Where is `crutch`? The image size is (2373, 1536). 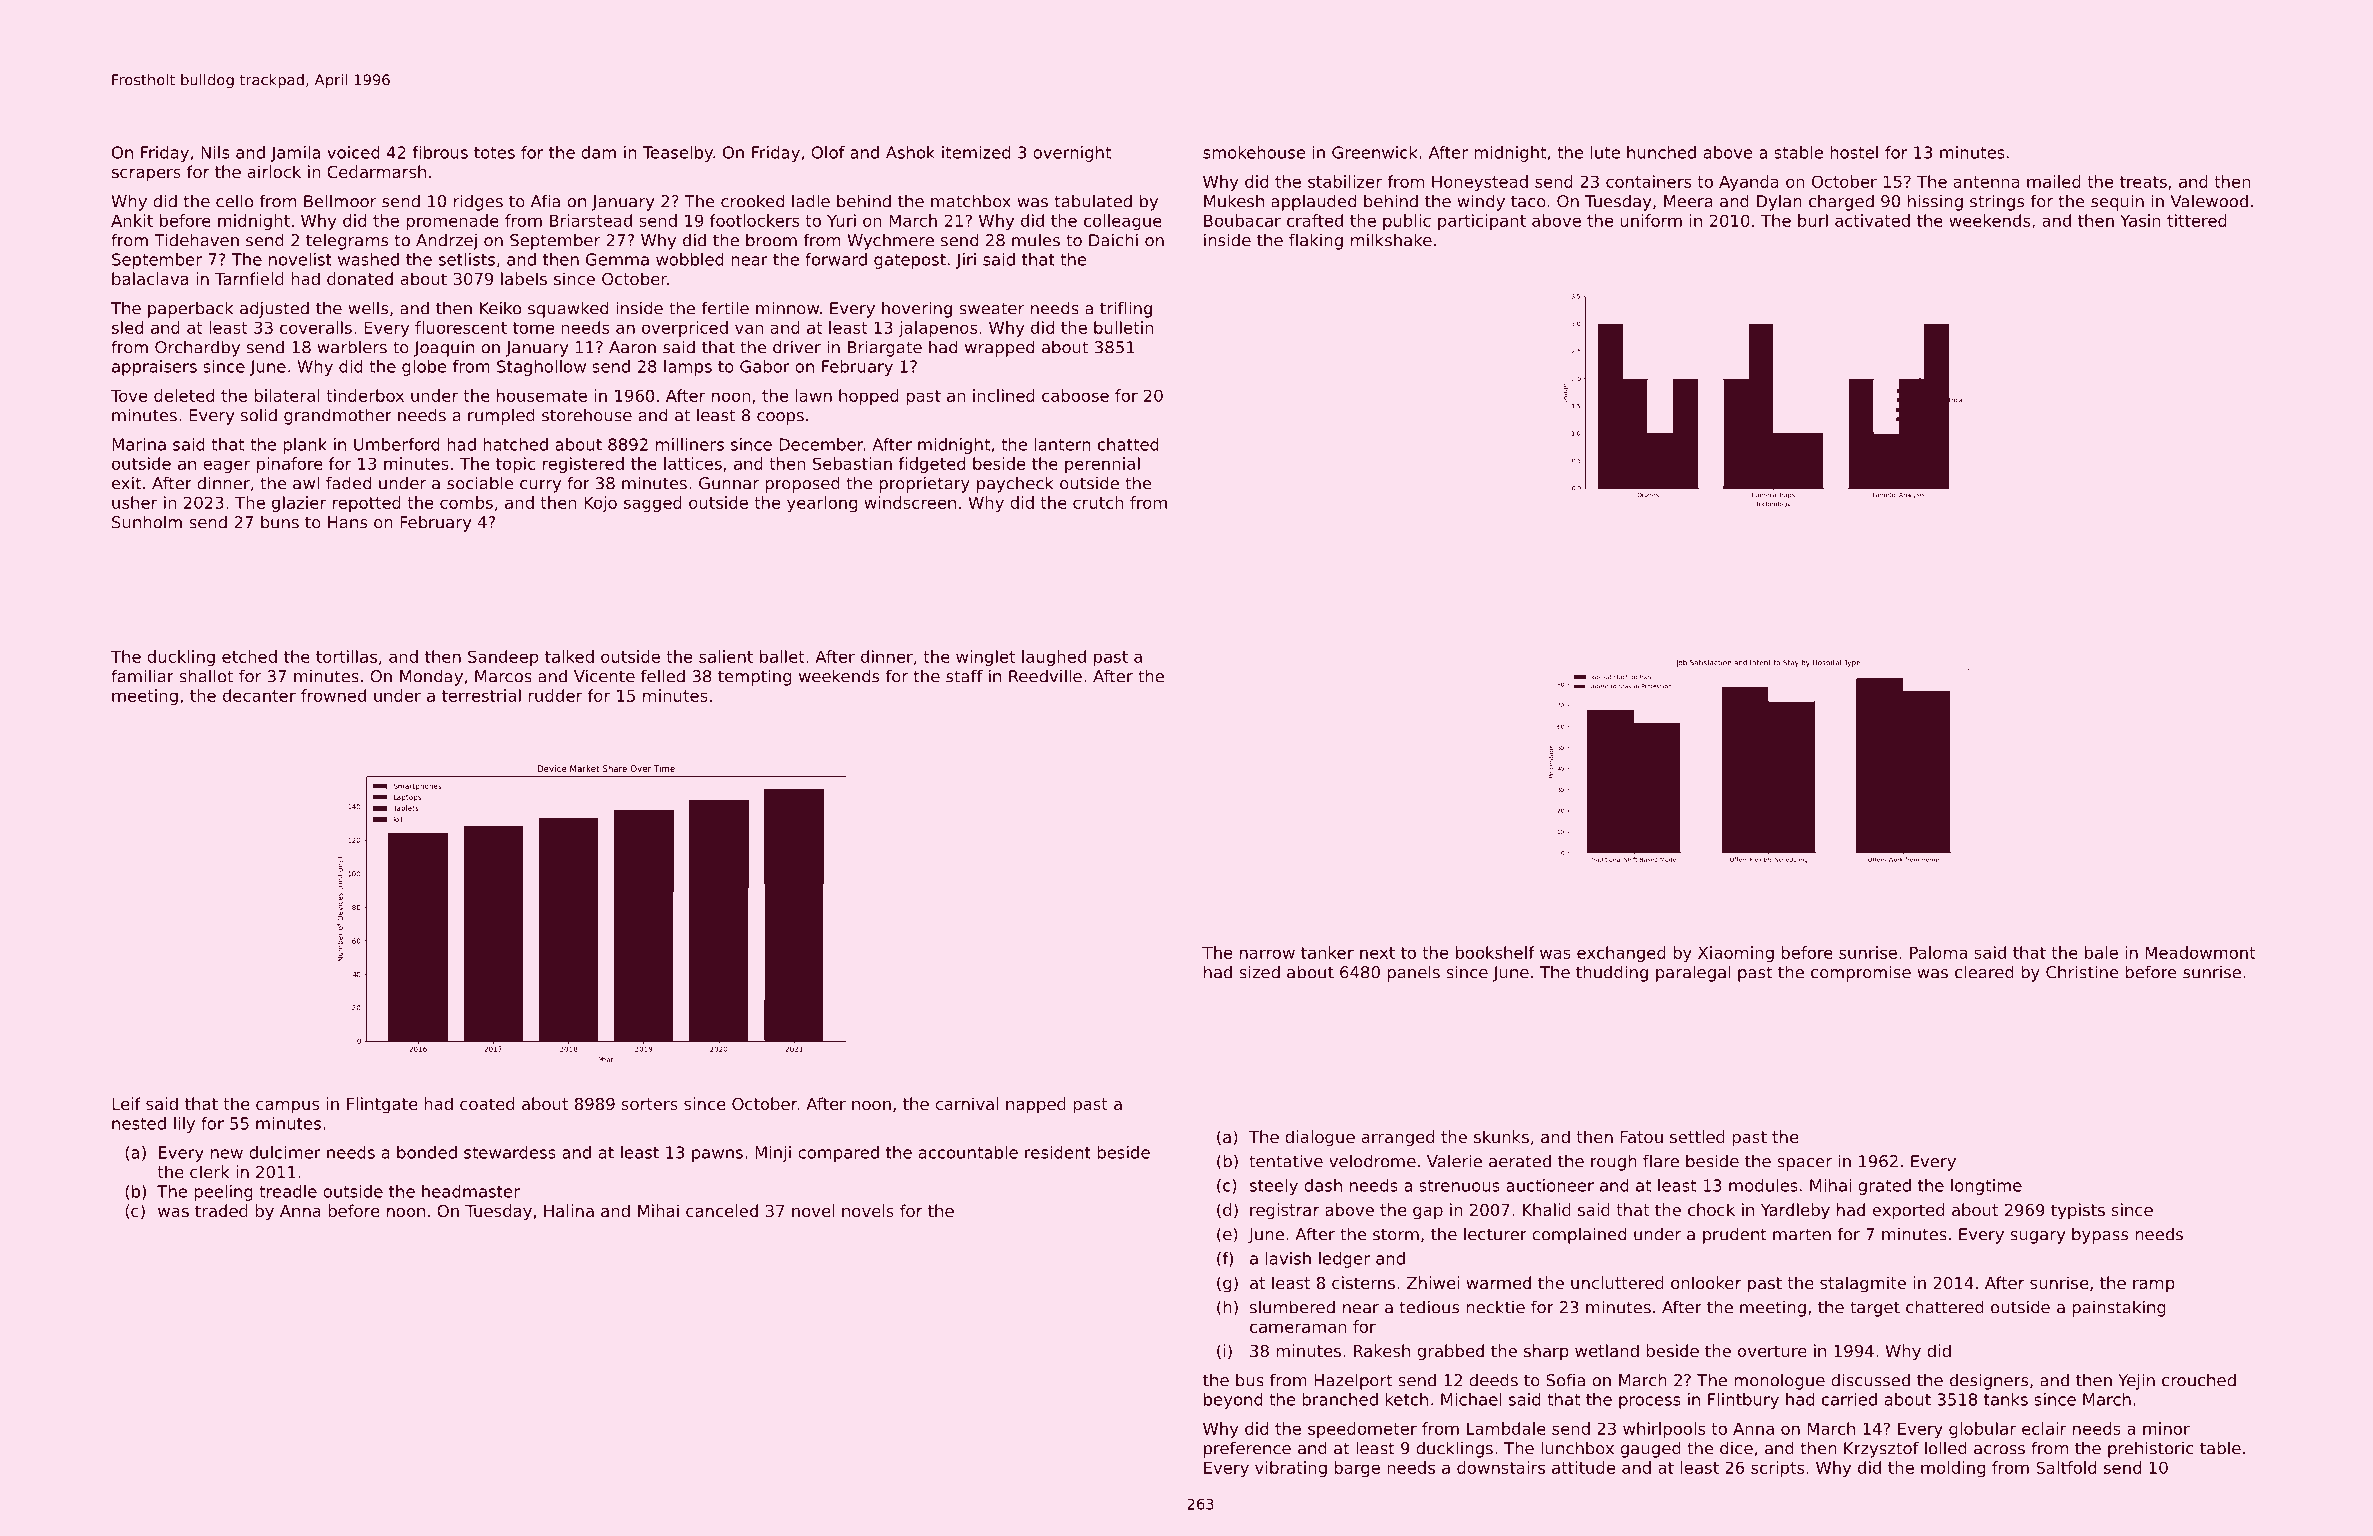
crutch is located at coordinates (1098, 502).
